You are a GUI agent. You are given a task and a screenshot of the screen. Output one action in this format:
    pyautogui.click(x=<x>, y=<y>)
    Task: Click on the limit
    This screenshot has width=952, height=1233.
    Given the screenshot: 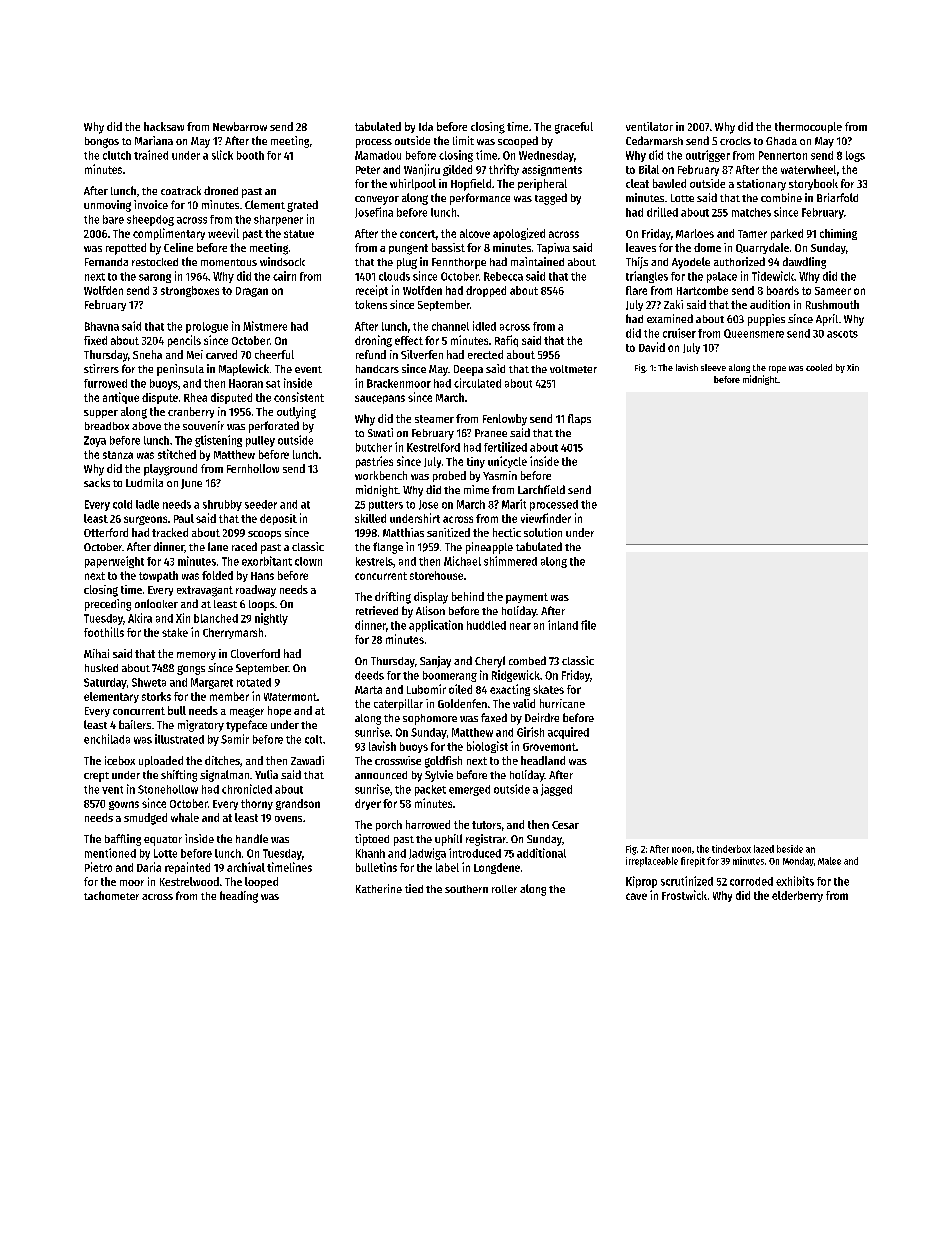 What is the action you would take?
    pyautogui.click(x=463, y=140)
